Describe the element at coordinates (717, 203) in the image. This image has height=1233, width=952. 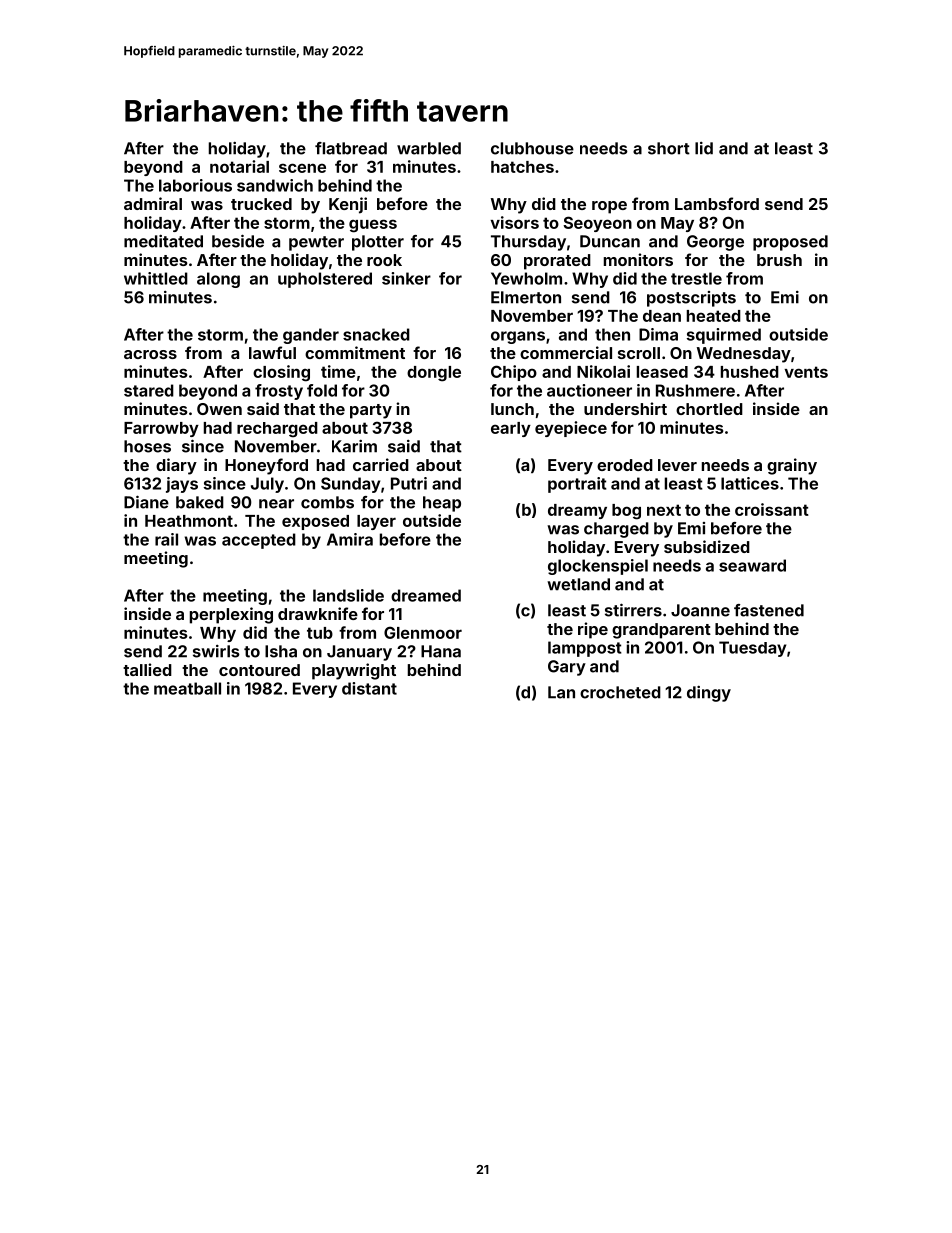
I see `Lambsford` at that location.
